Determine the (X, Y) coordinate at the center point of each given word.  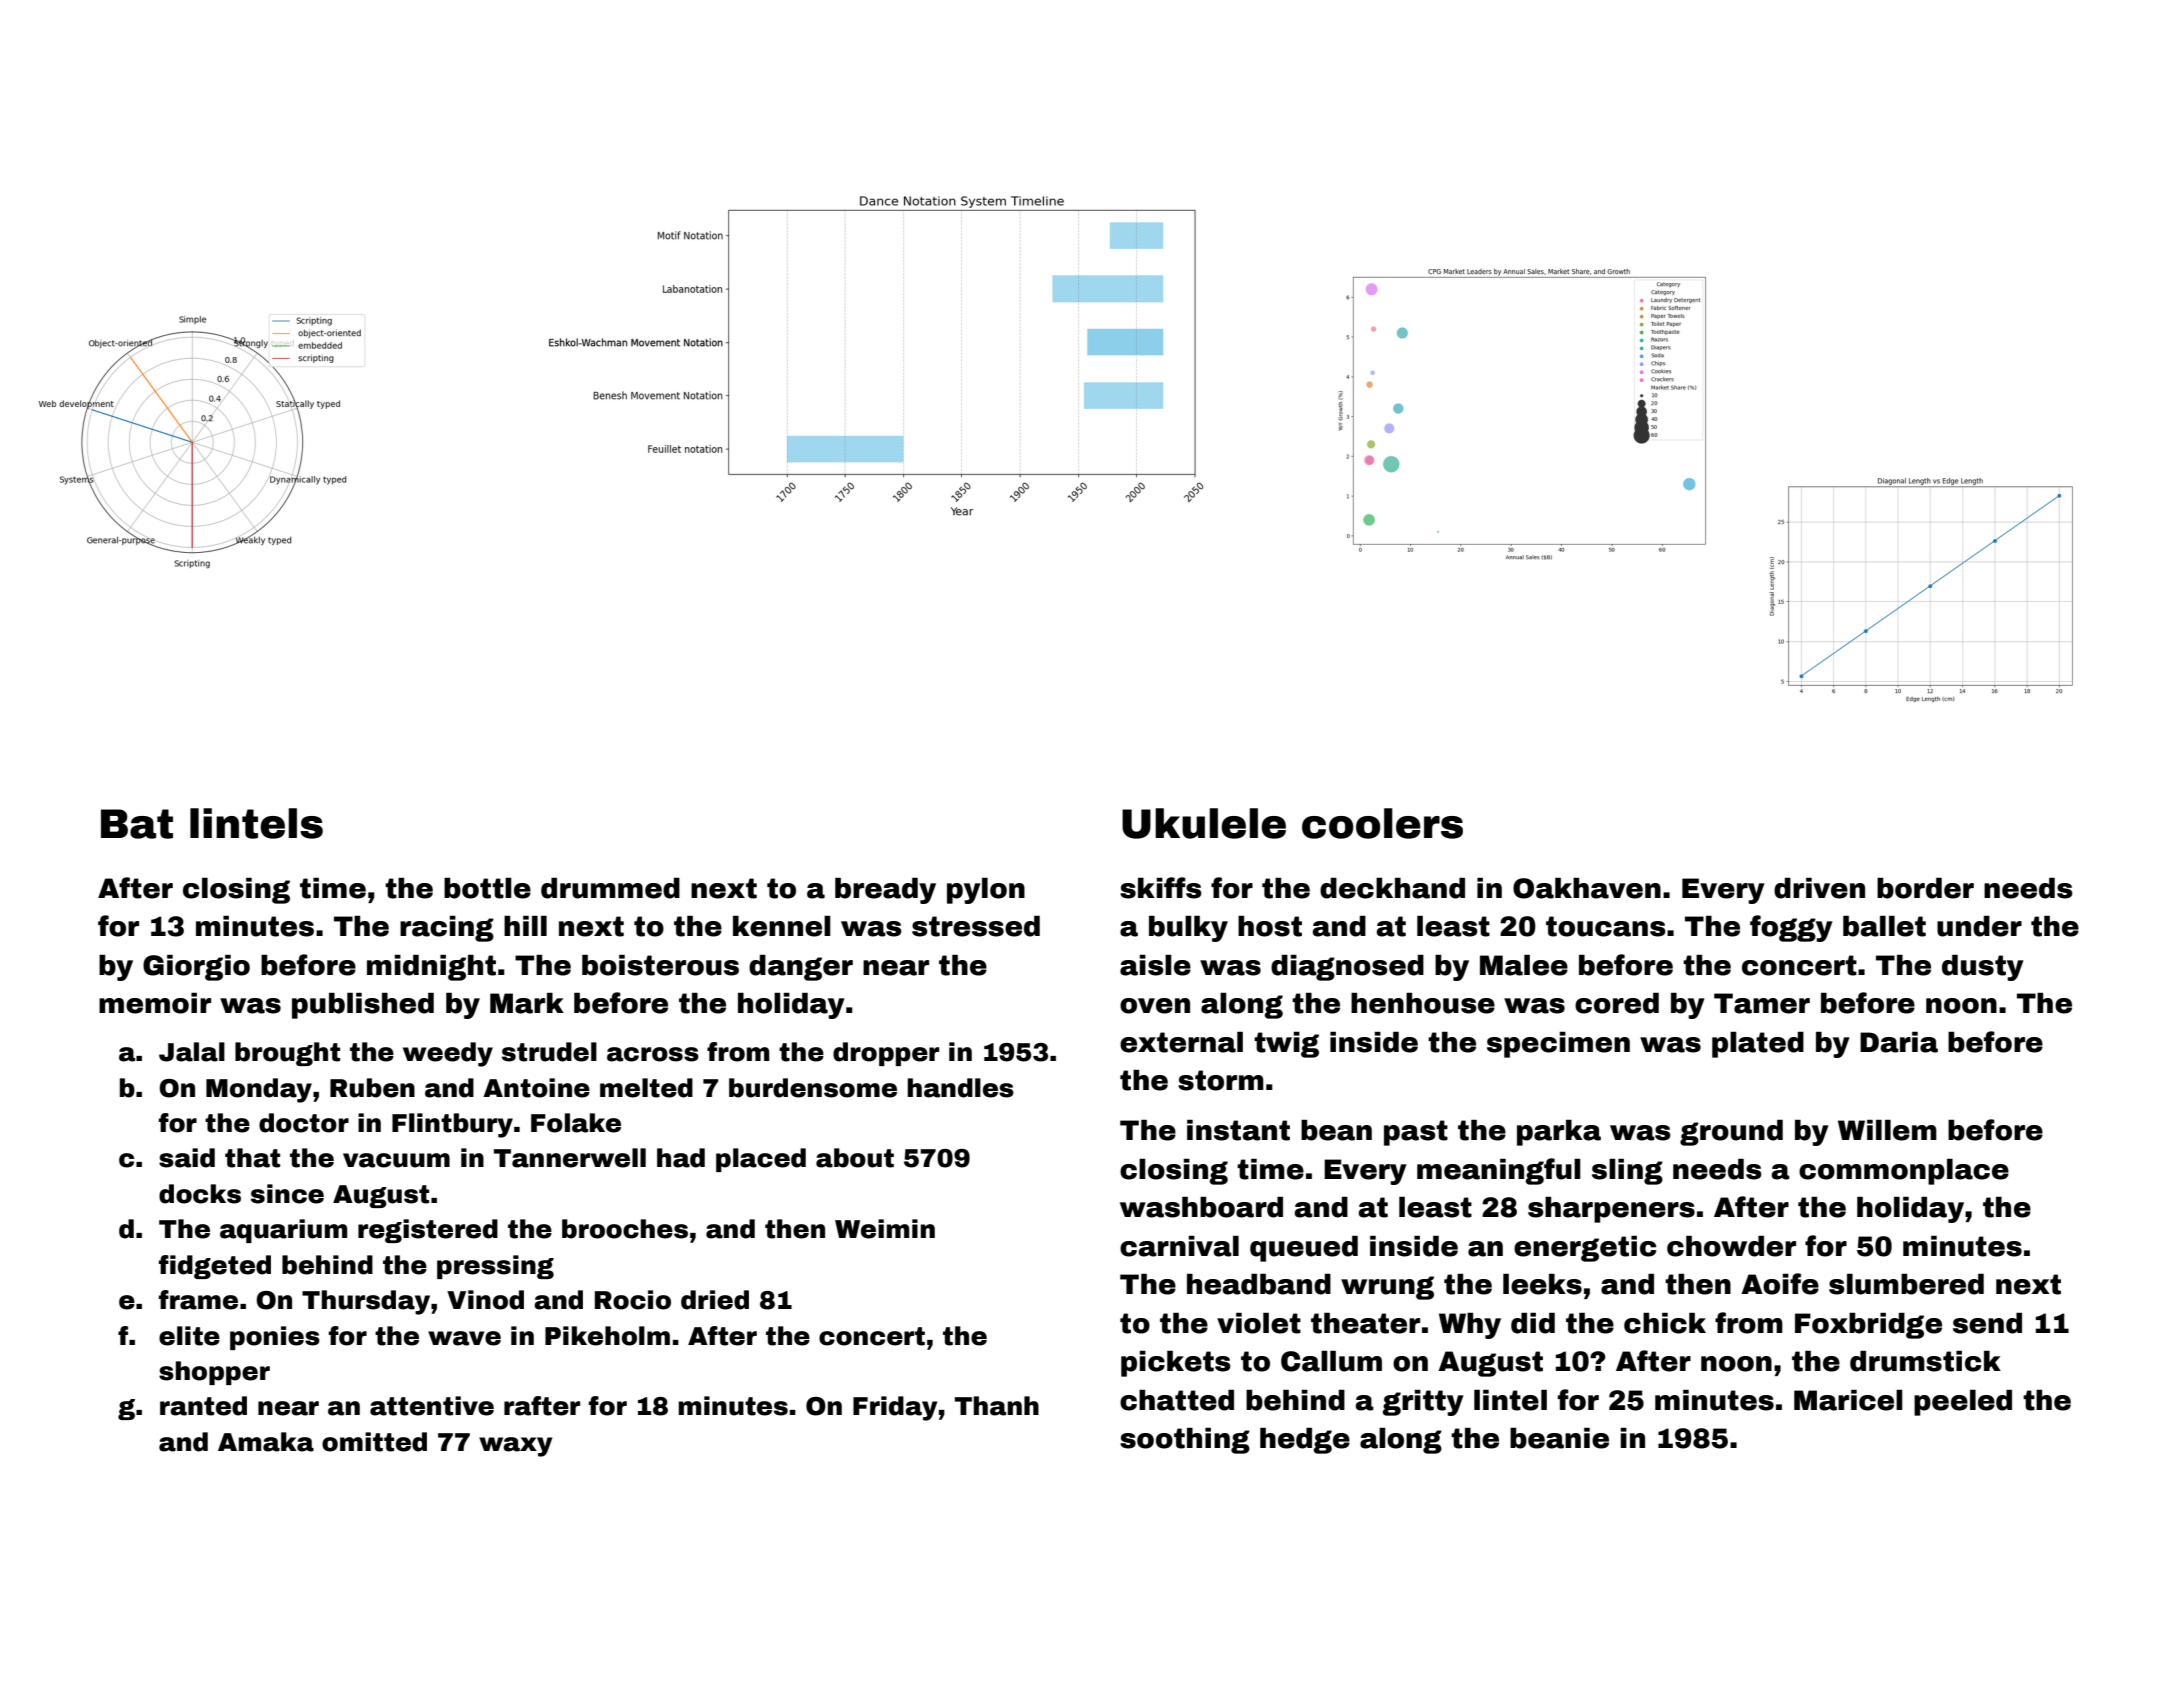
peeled (1963, 1403)
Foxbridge (1868, 1326)
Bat (137, 824)
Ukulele (1204, 823)
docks (200, 1194)
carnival (1179, 1246)
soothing (1185, 1441)
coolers (1382, 823)
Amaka (266, 1442)
